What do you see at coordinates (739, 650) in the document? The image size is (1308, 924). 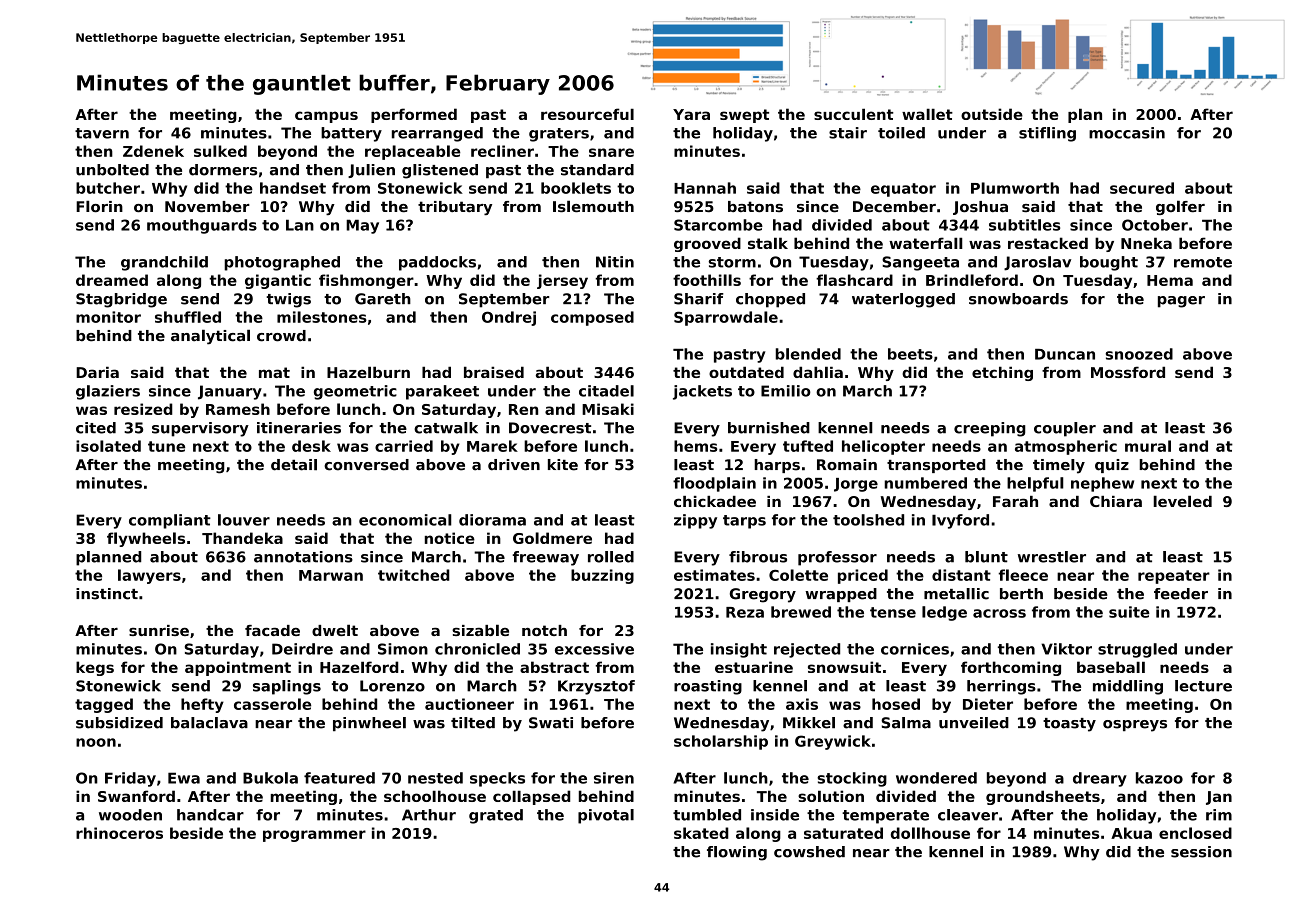 I see `insight` at bounding box center [739, 650].
